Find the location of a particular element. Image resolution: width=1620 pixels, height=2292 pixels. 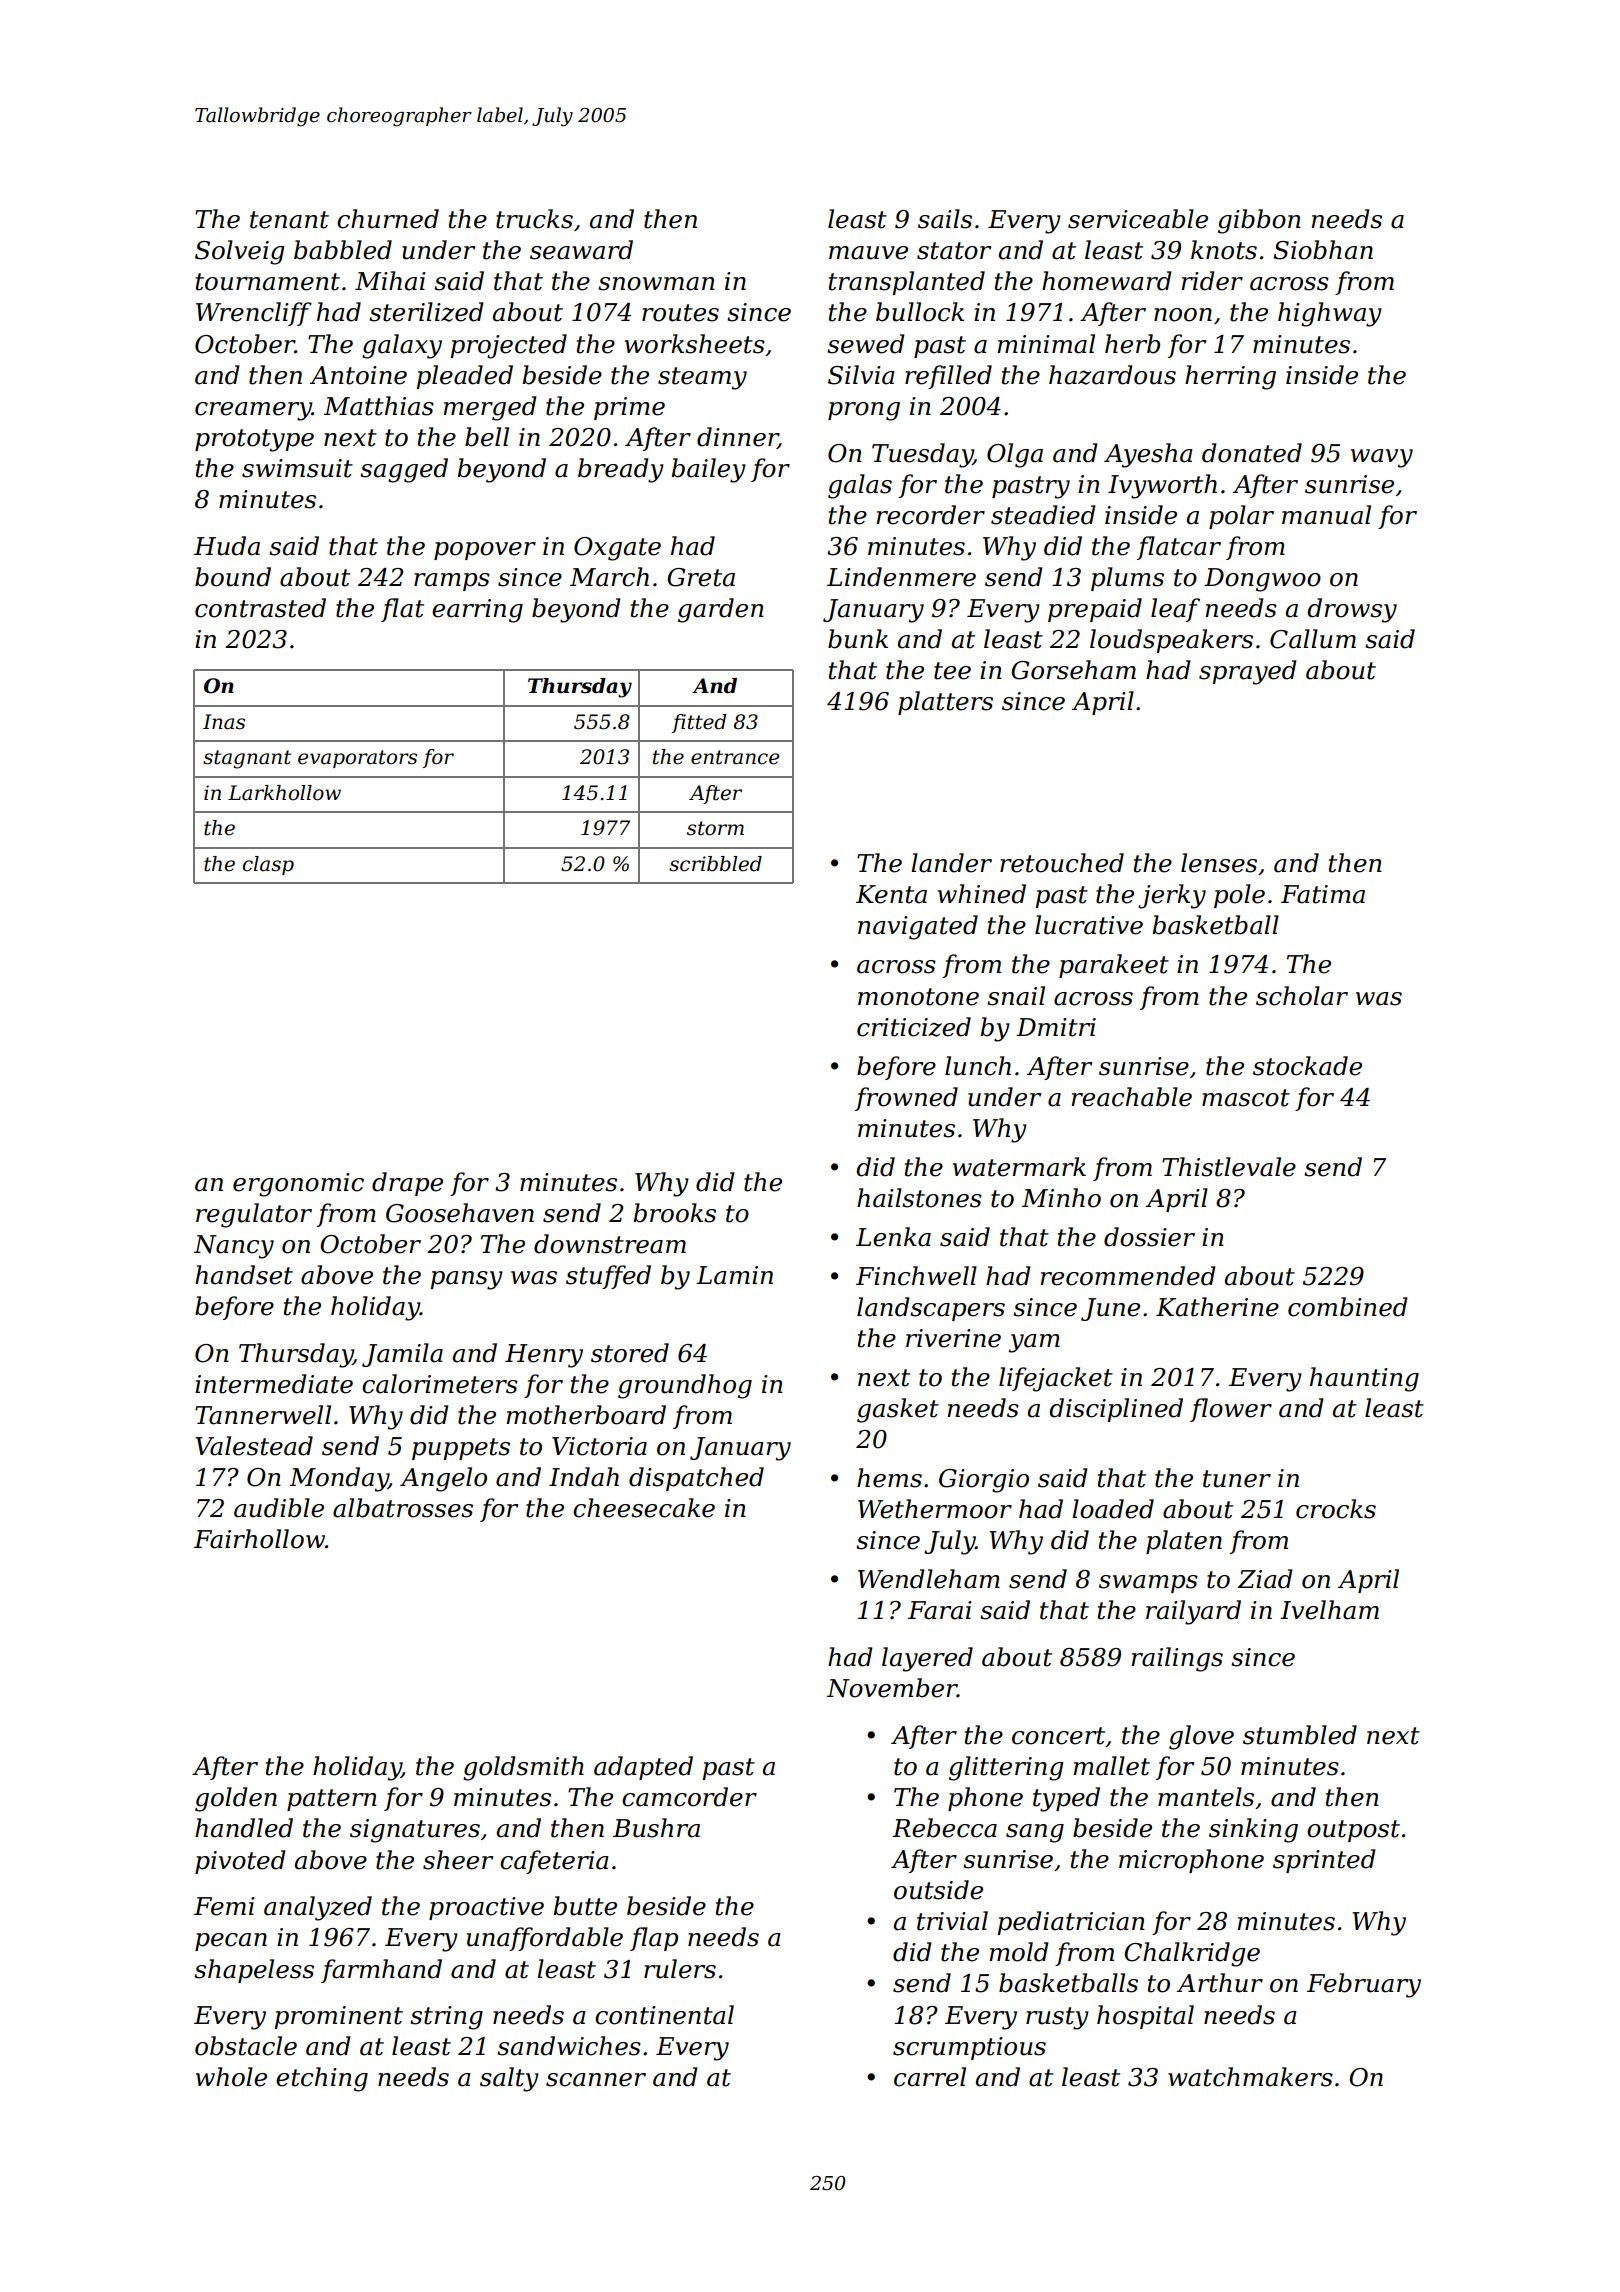

mauve is located at coordinates (868, 253).
